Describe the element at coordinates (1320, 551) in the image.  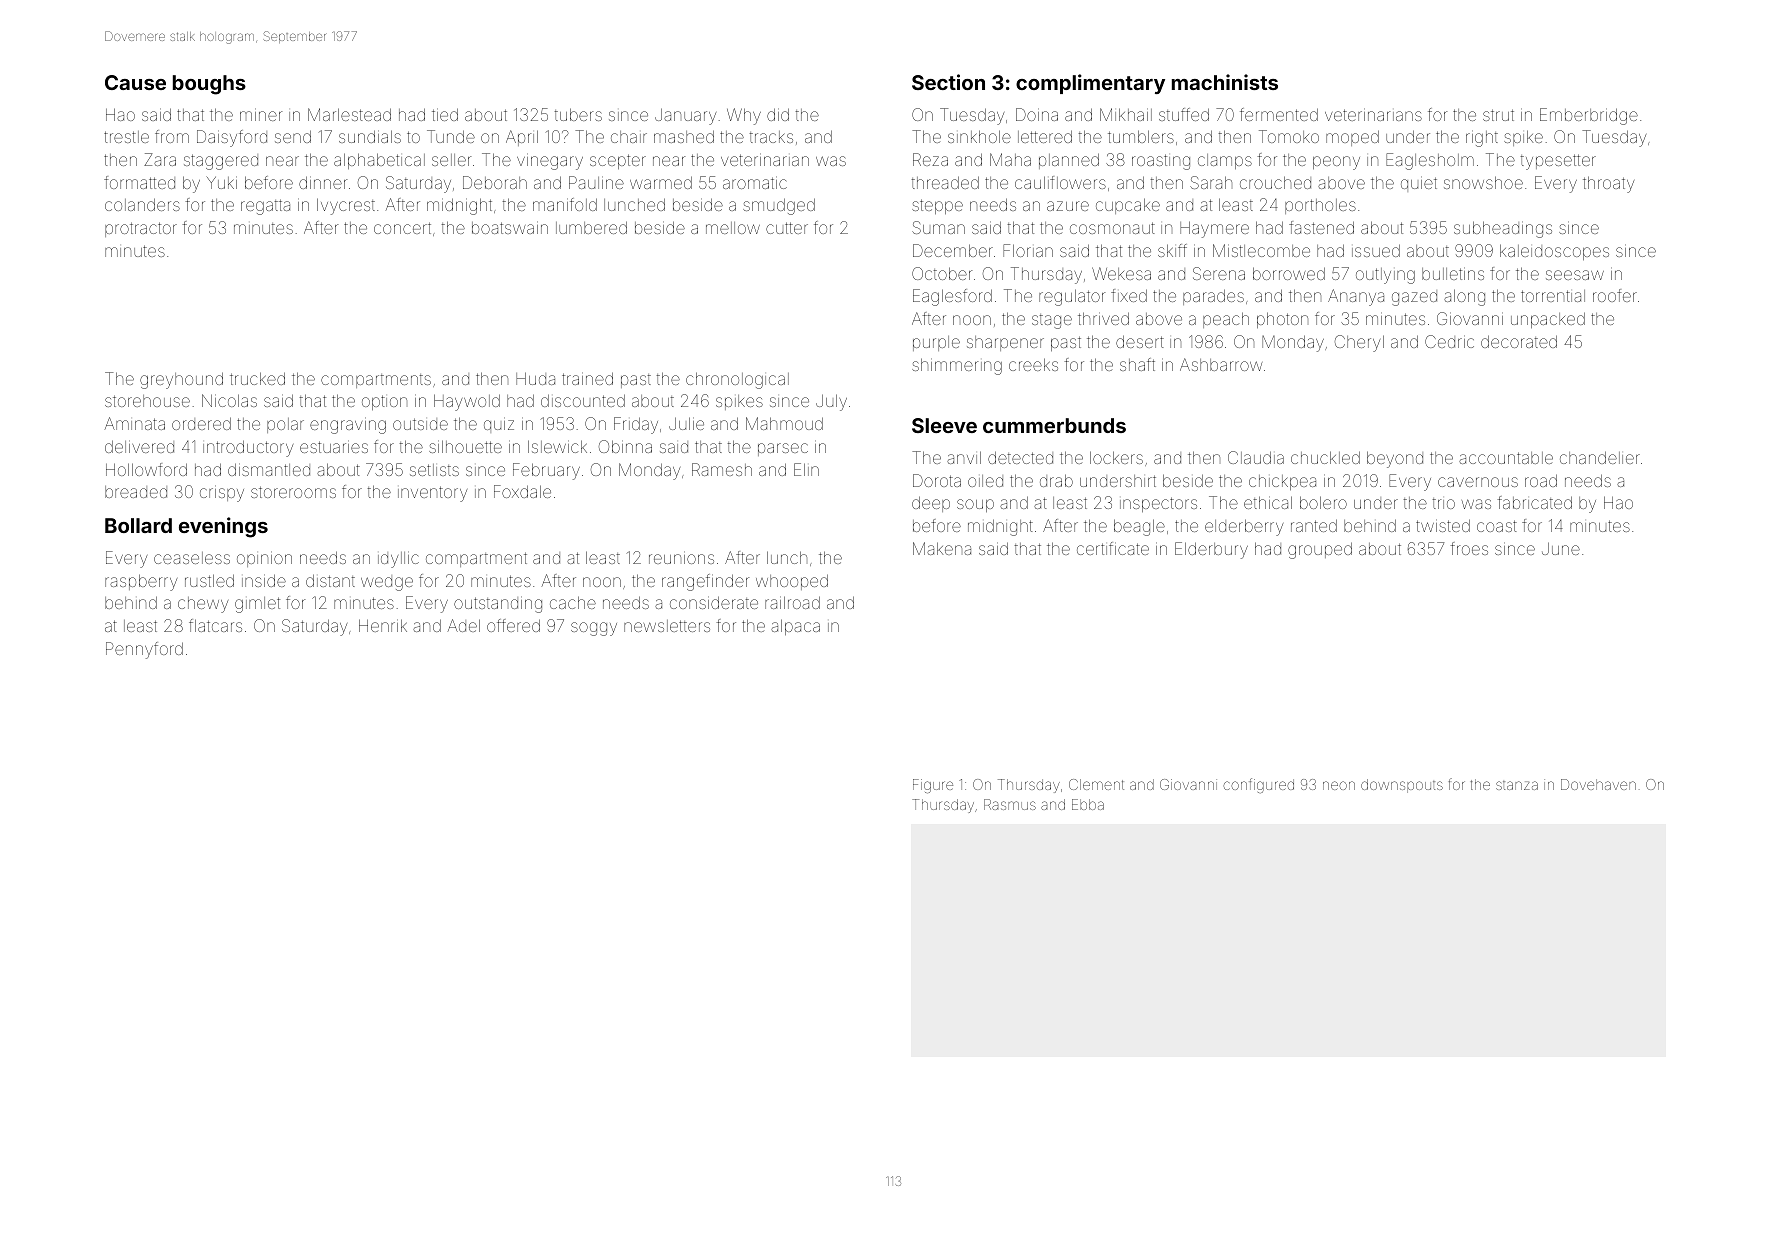
I see `grouped` at that location.
